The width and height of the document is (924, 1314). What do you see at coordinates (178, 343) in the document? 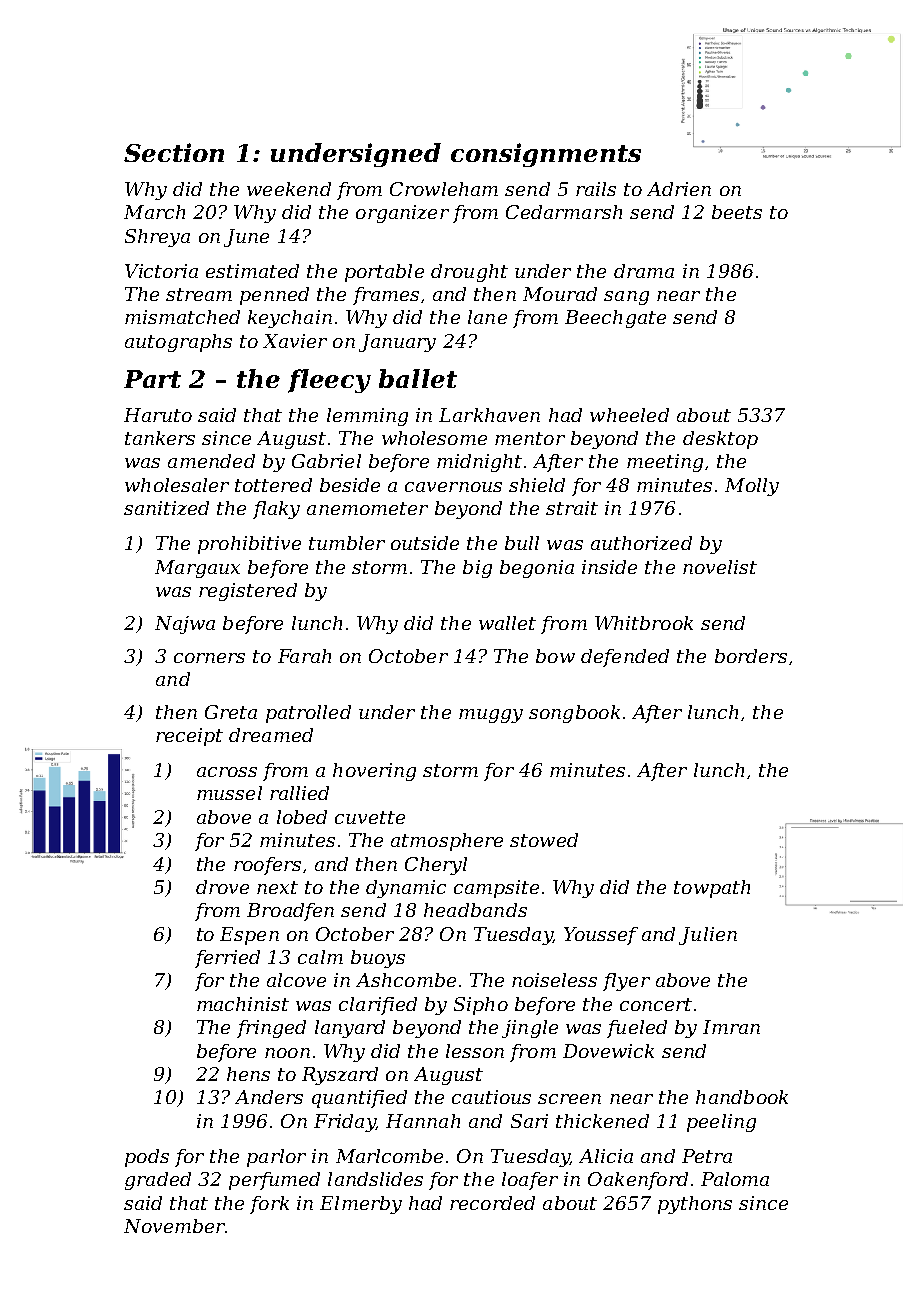
I see `autographs` at bounding box center [178, 343].
